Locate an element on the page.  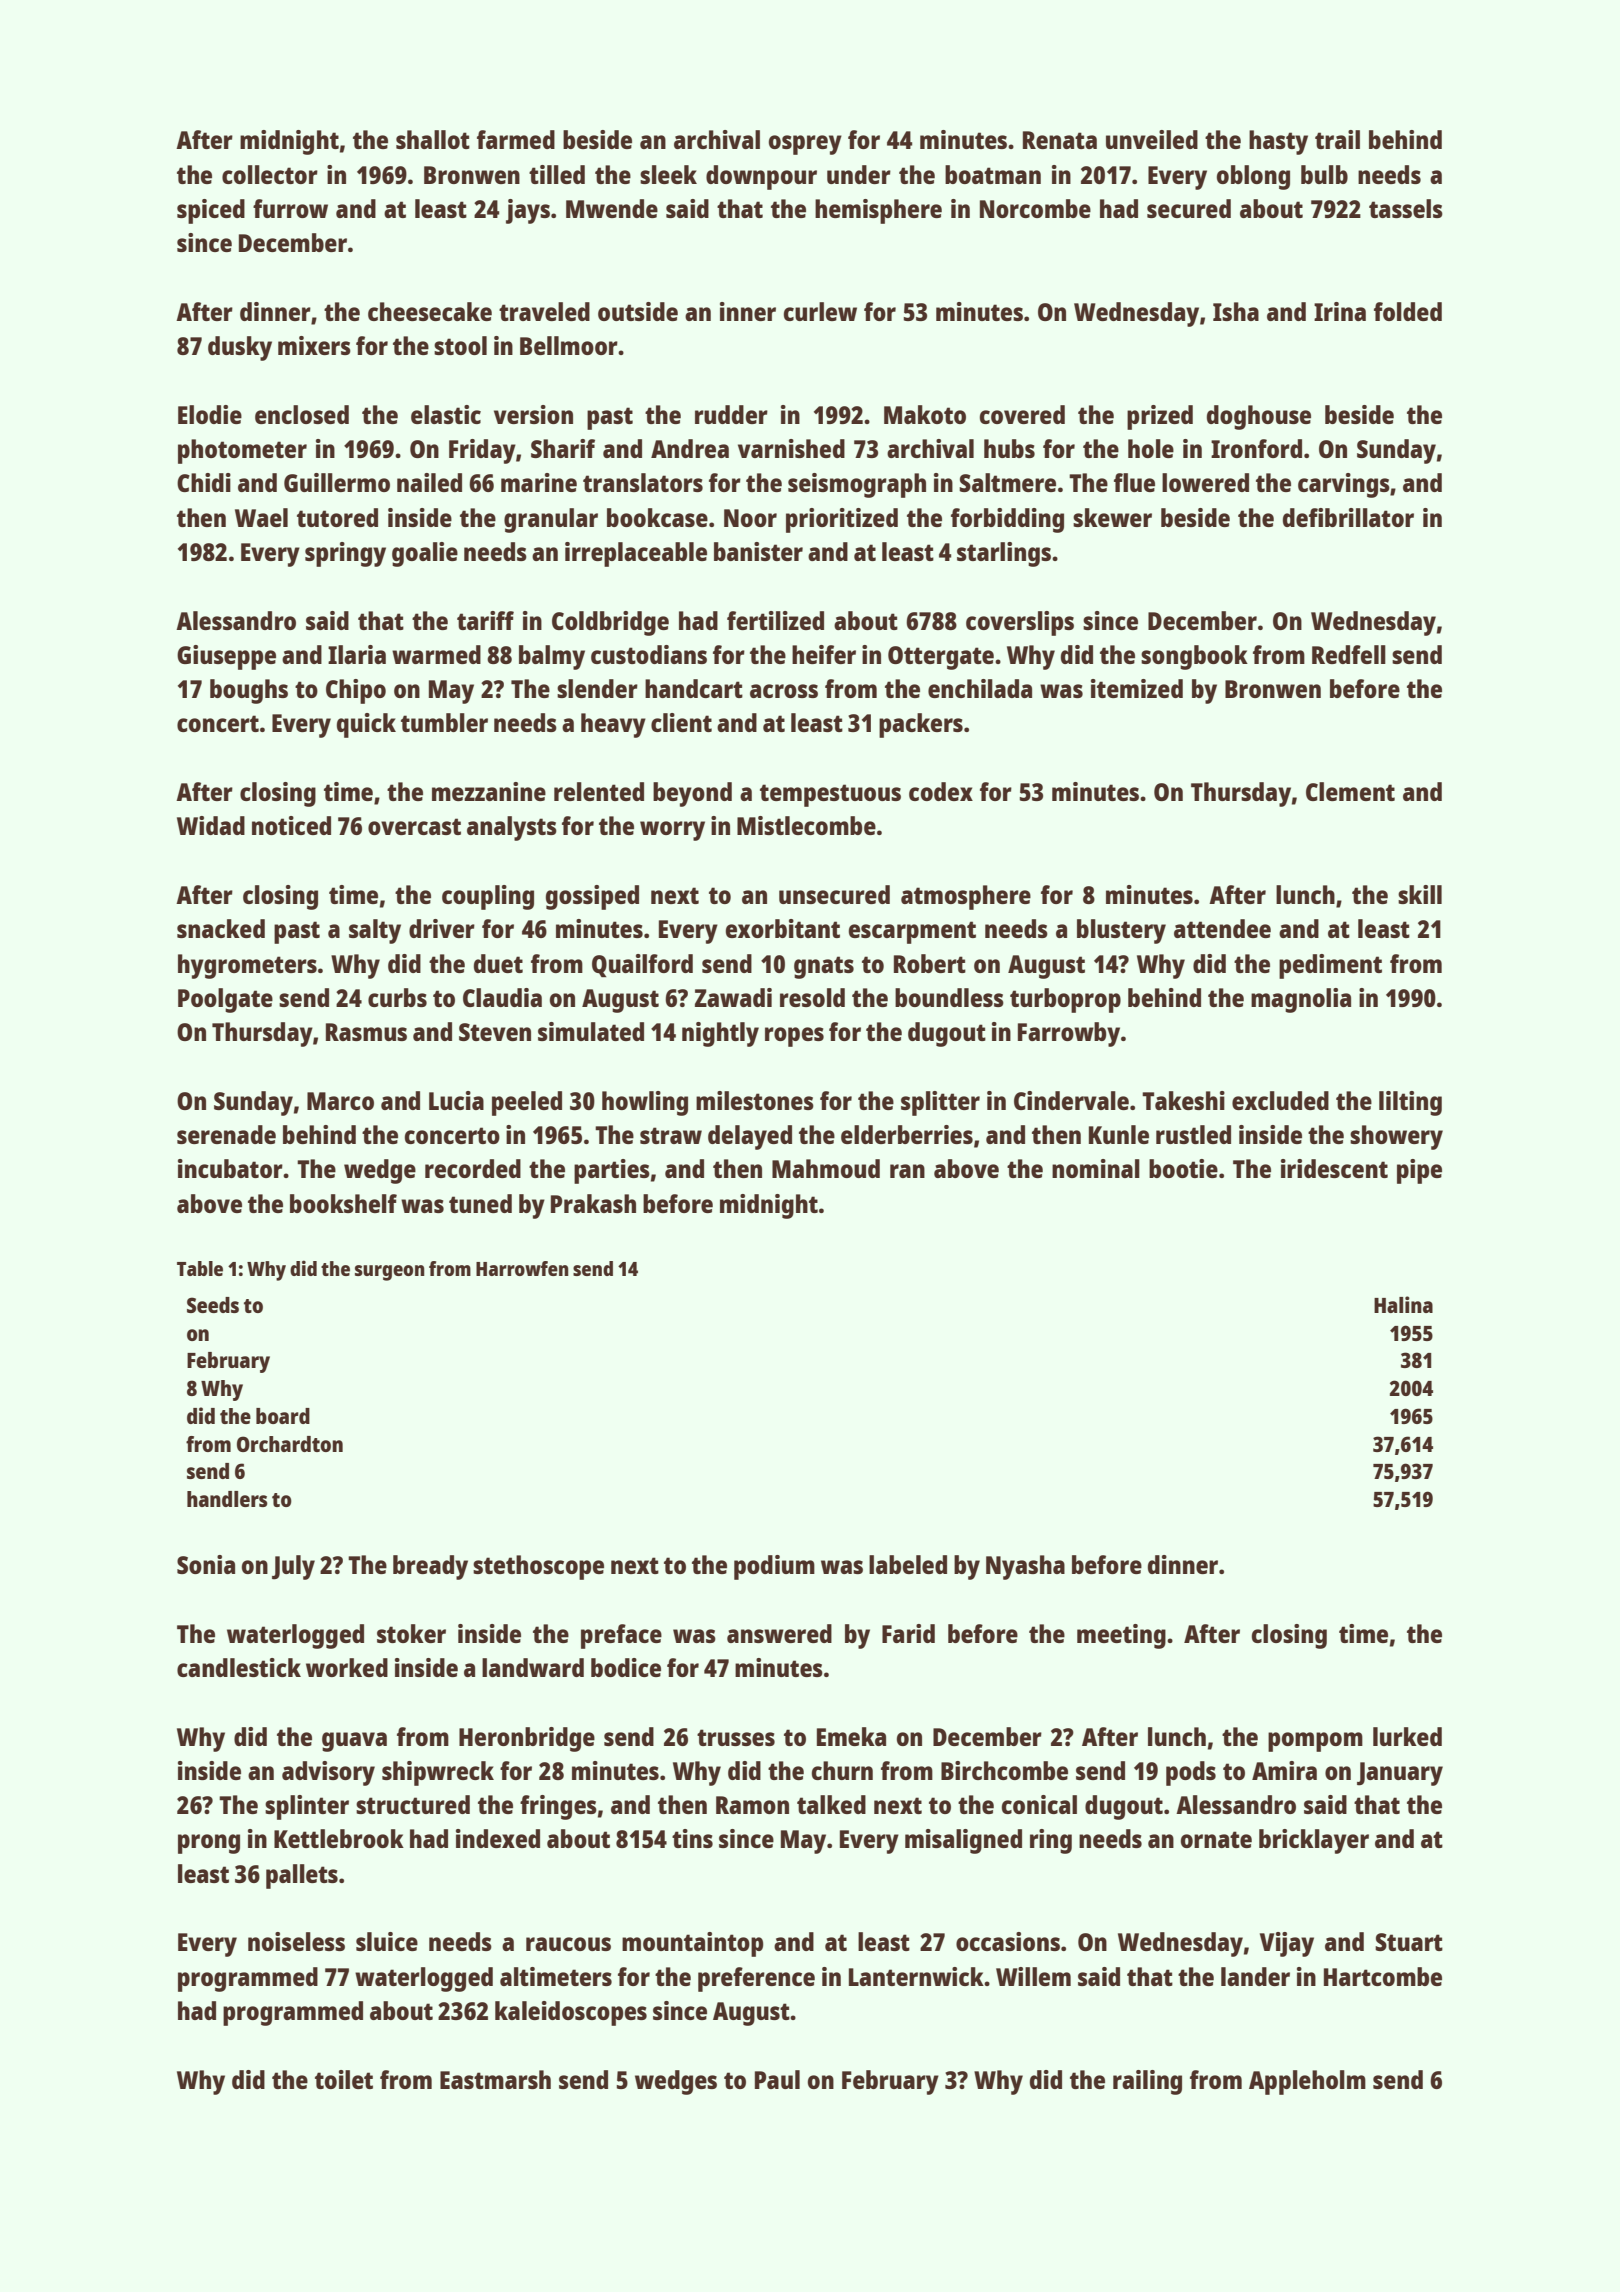
dusky is located at coordinates (240, 348).
